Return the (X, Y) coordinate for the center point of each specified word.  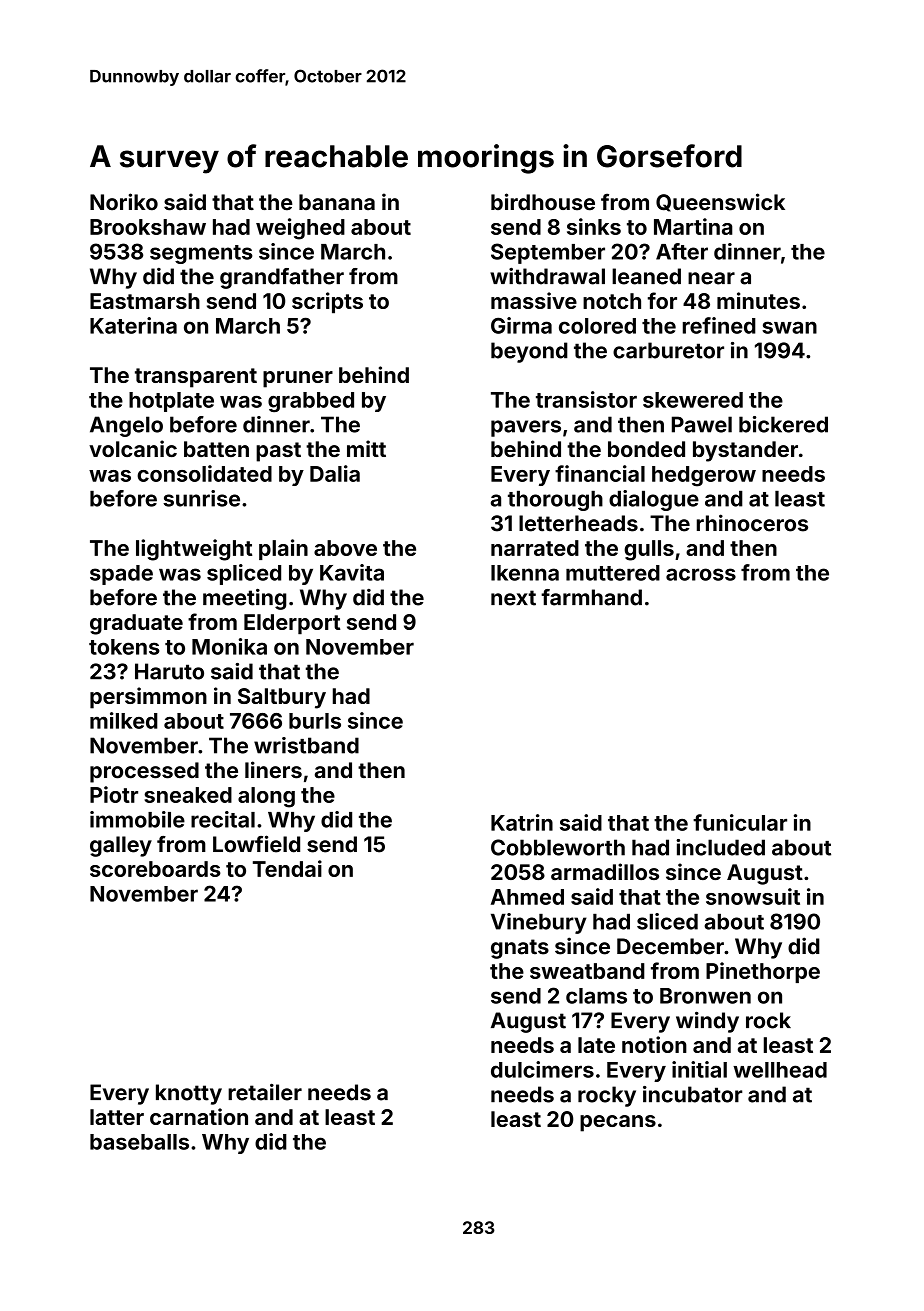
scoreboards (155, 869)
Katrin (522, 822)
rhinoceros (752, 523)
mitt (366, 448)
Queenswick (720, 202)
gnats (520, 949)
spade (121, 575)
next (513, 598)
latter (117, 1117)
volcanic (133, 448)
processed (144, 772)
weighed (300, 229)
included (720, 847)
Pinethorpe (763, 972)
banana (337, 202)
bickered (783, 424)
